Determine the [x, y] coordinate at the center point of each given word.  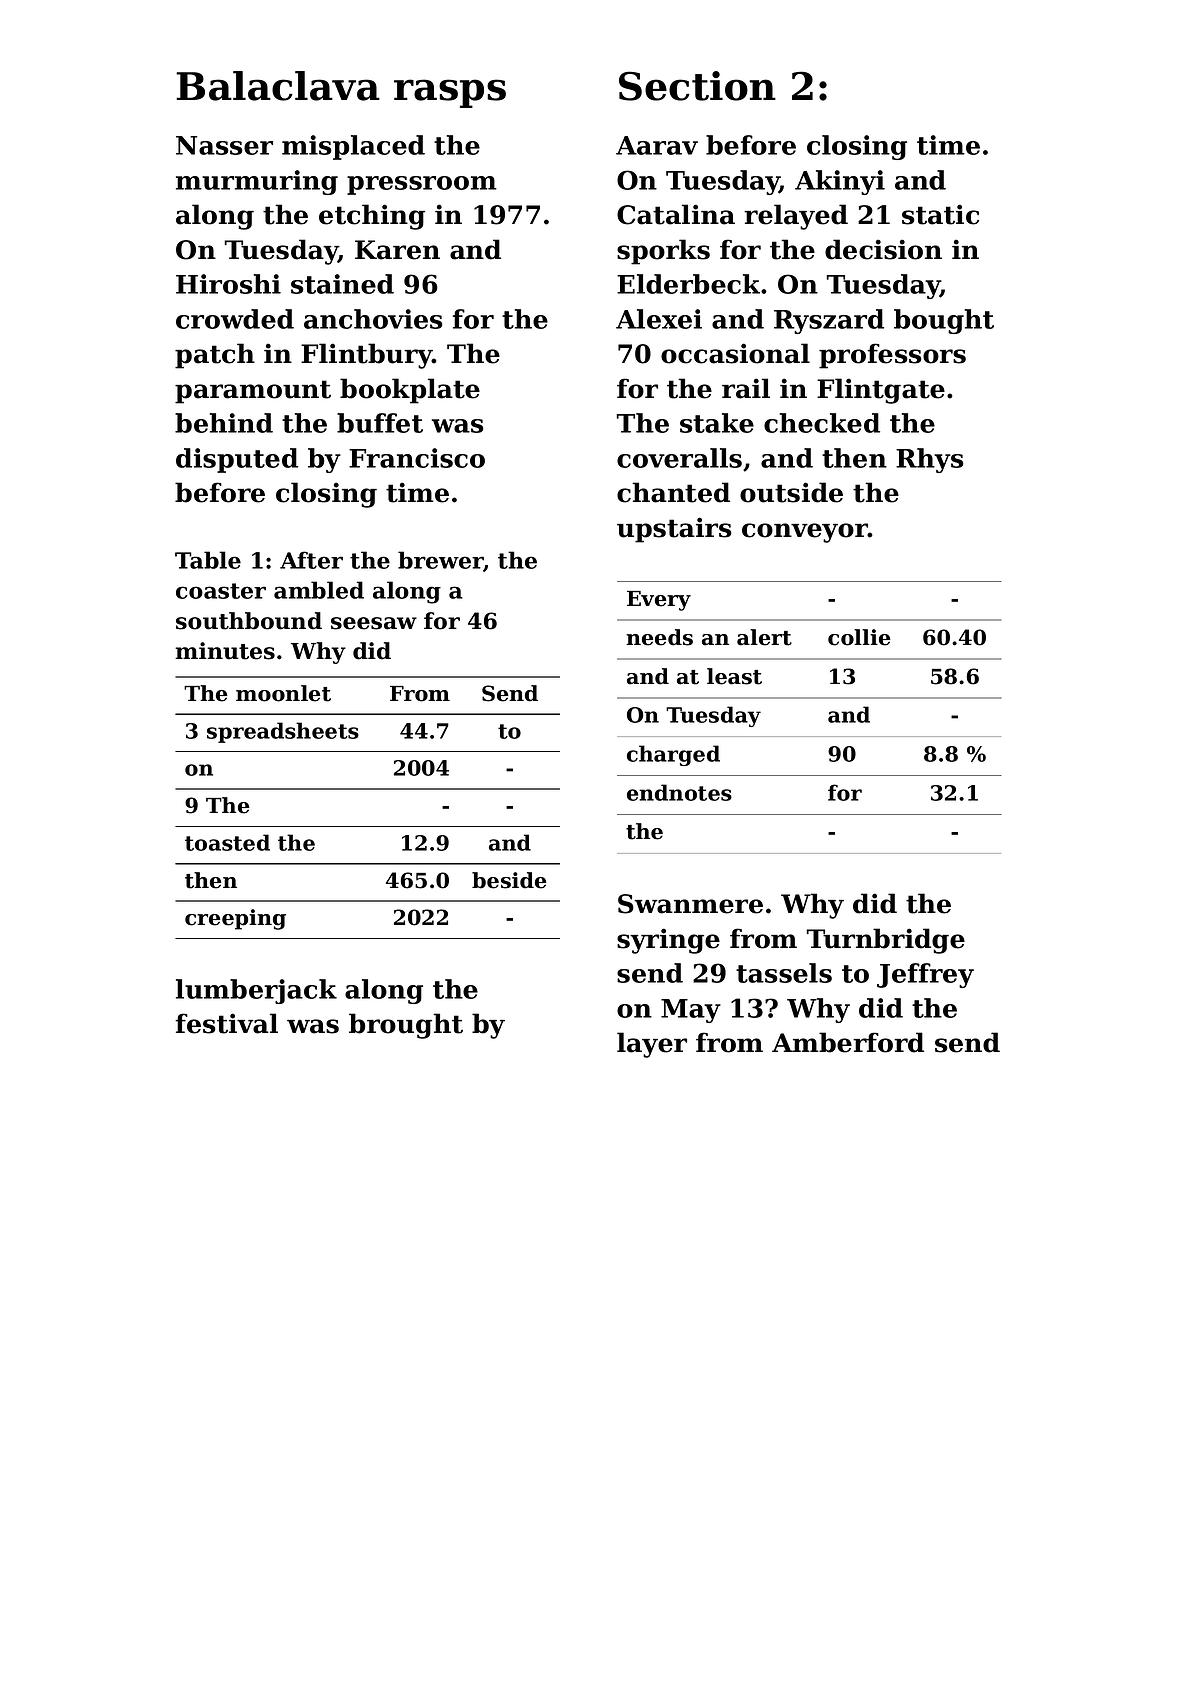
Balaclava [278, 86]
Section [697, 86]
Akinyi [840, 182]
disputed [237, 460]
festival [226, 1023]
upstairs [674, 530]
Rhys [930, 460]
